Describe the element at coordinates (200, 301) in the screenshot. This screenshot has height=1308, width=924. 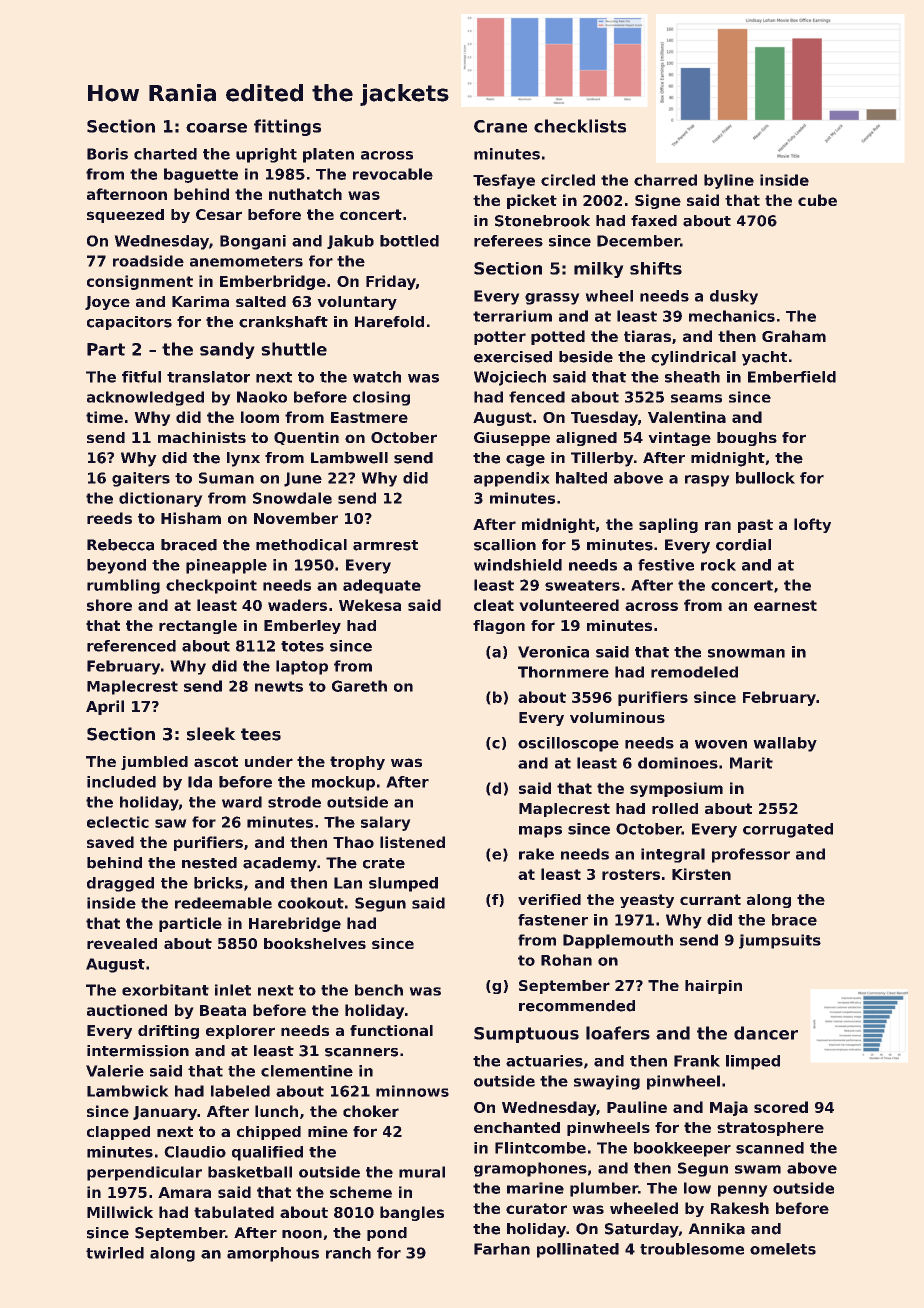
I see `Karima` at that location.
